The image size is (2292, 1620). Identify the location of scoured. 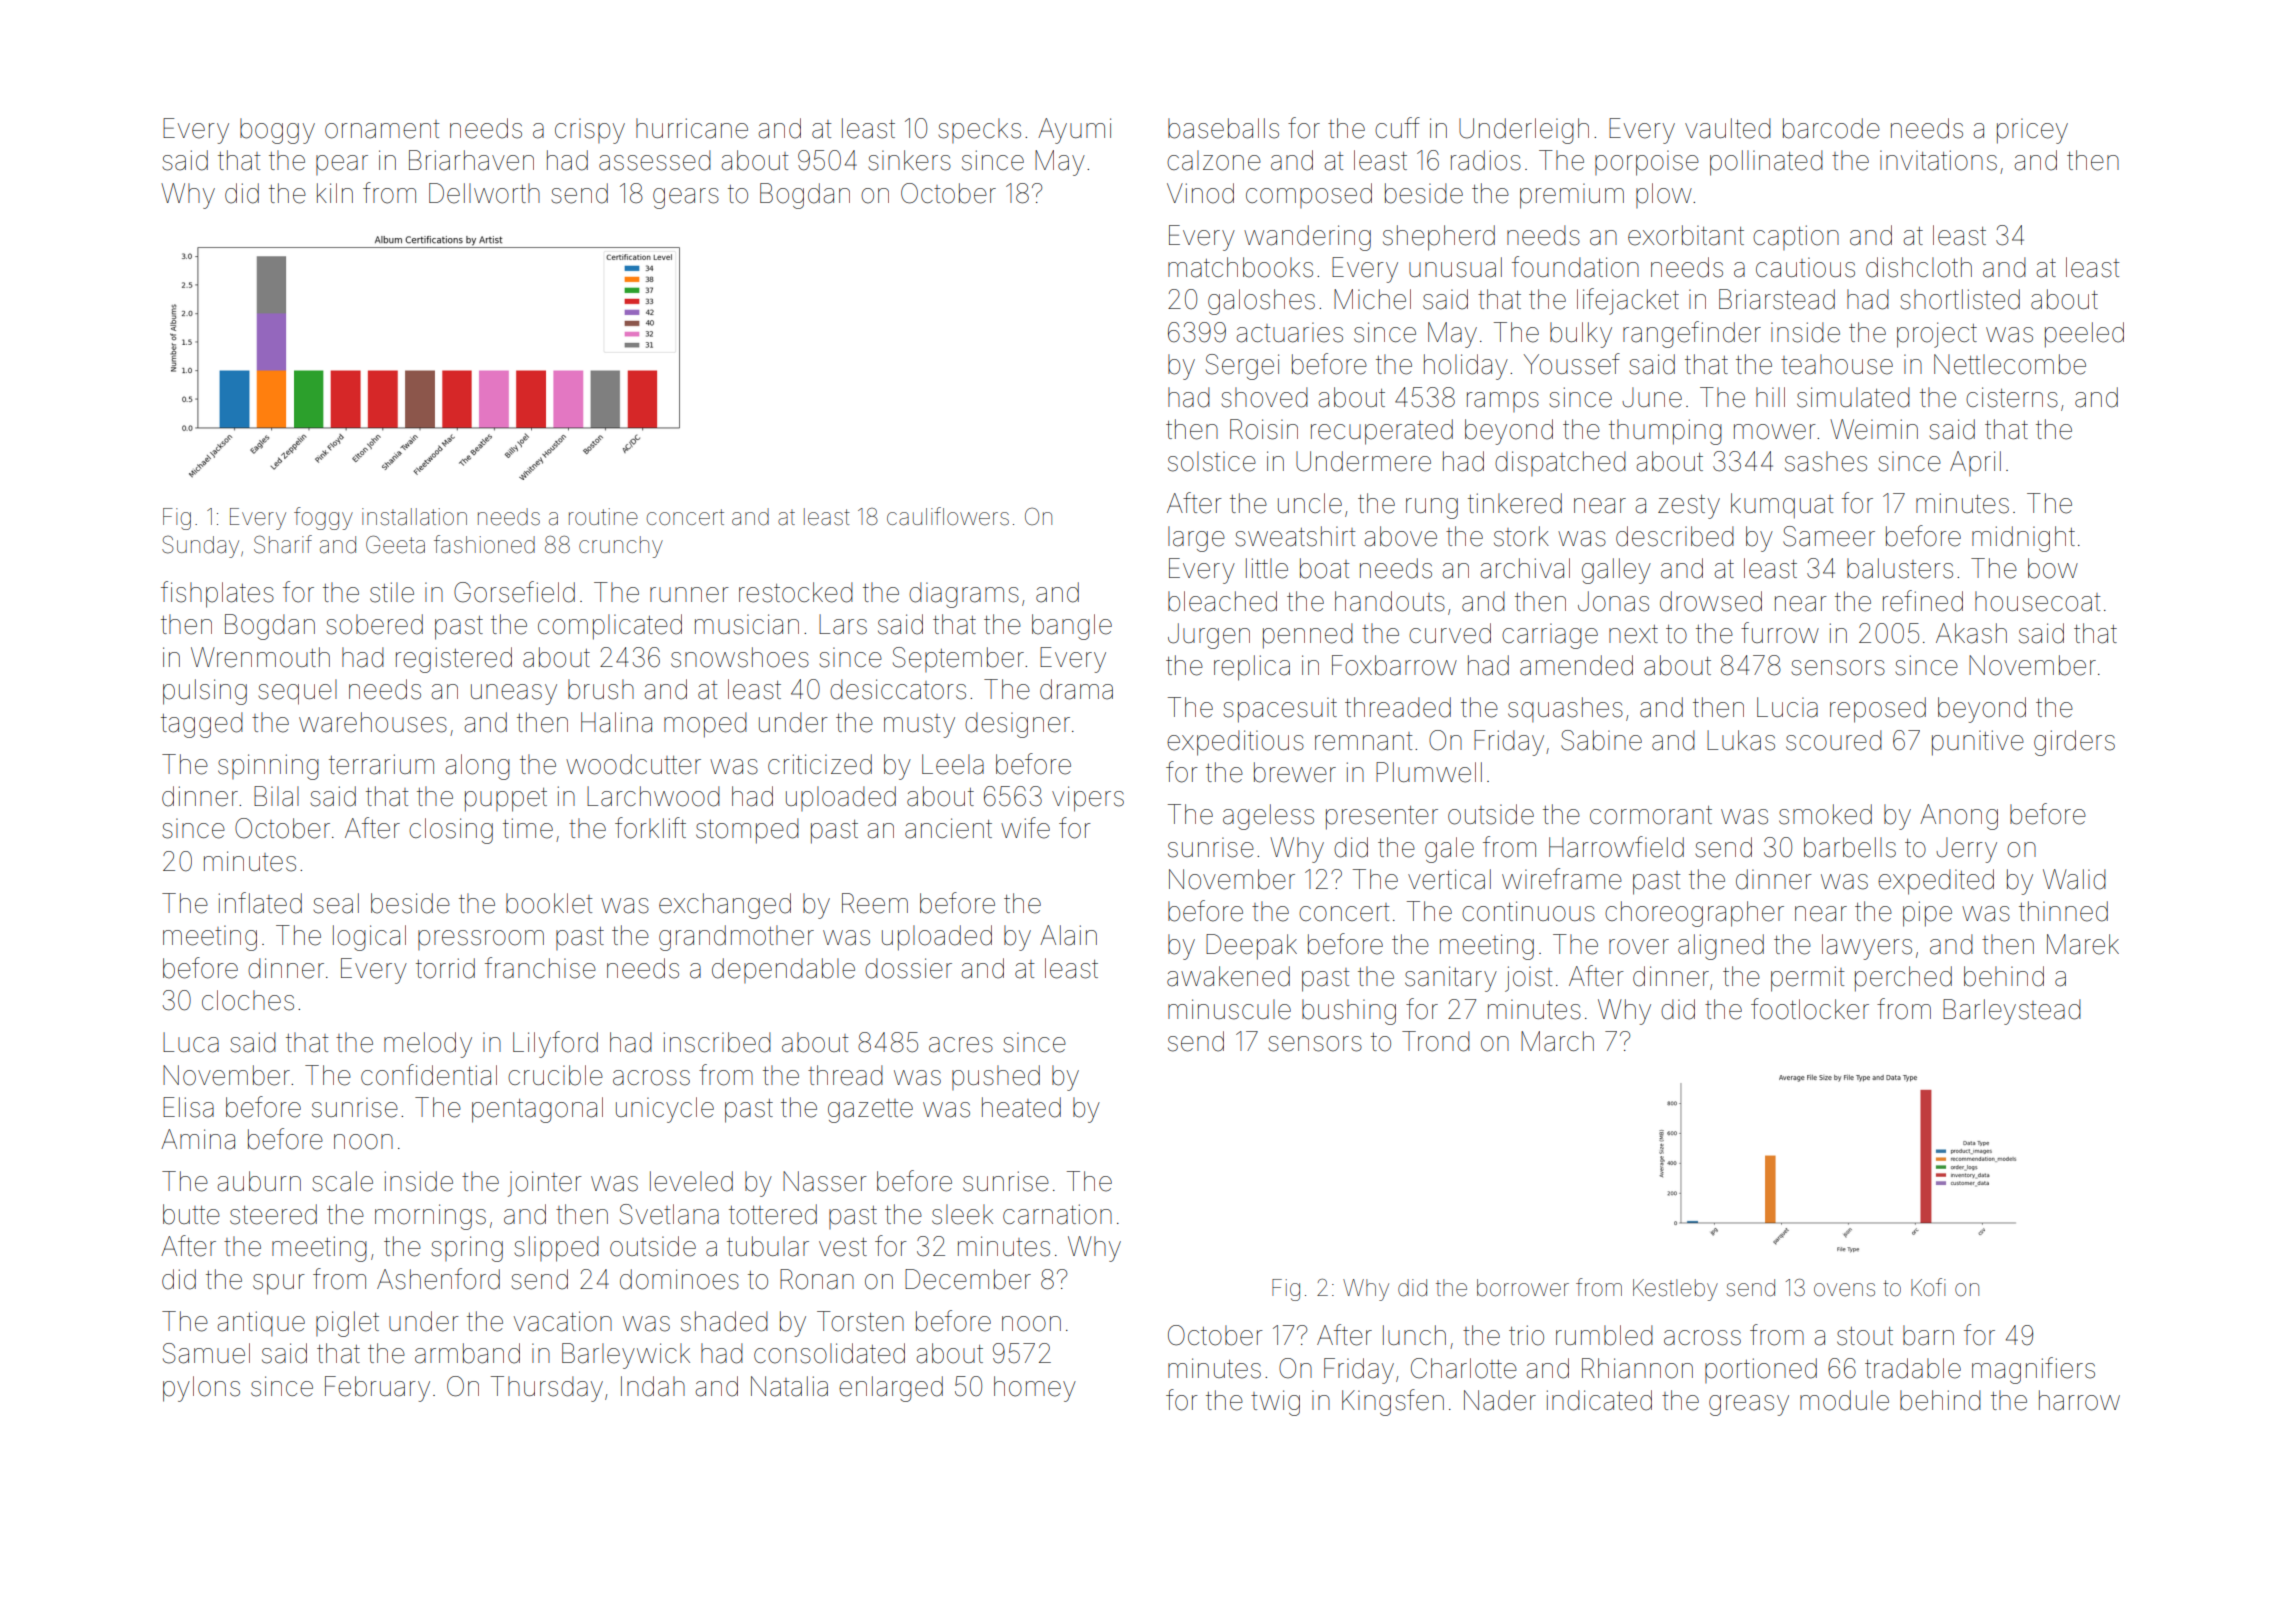
(1834, 740).
